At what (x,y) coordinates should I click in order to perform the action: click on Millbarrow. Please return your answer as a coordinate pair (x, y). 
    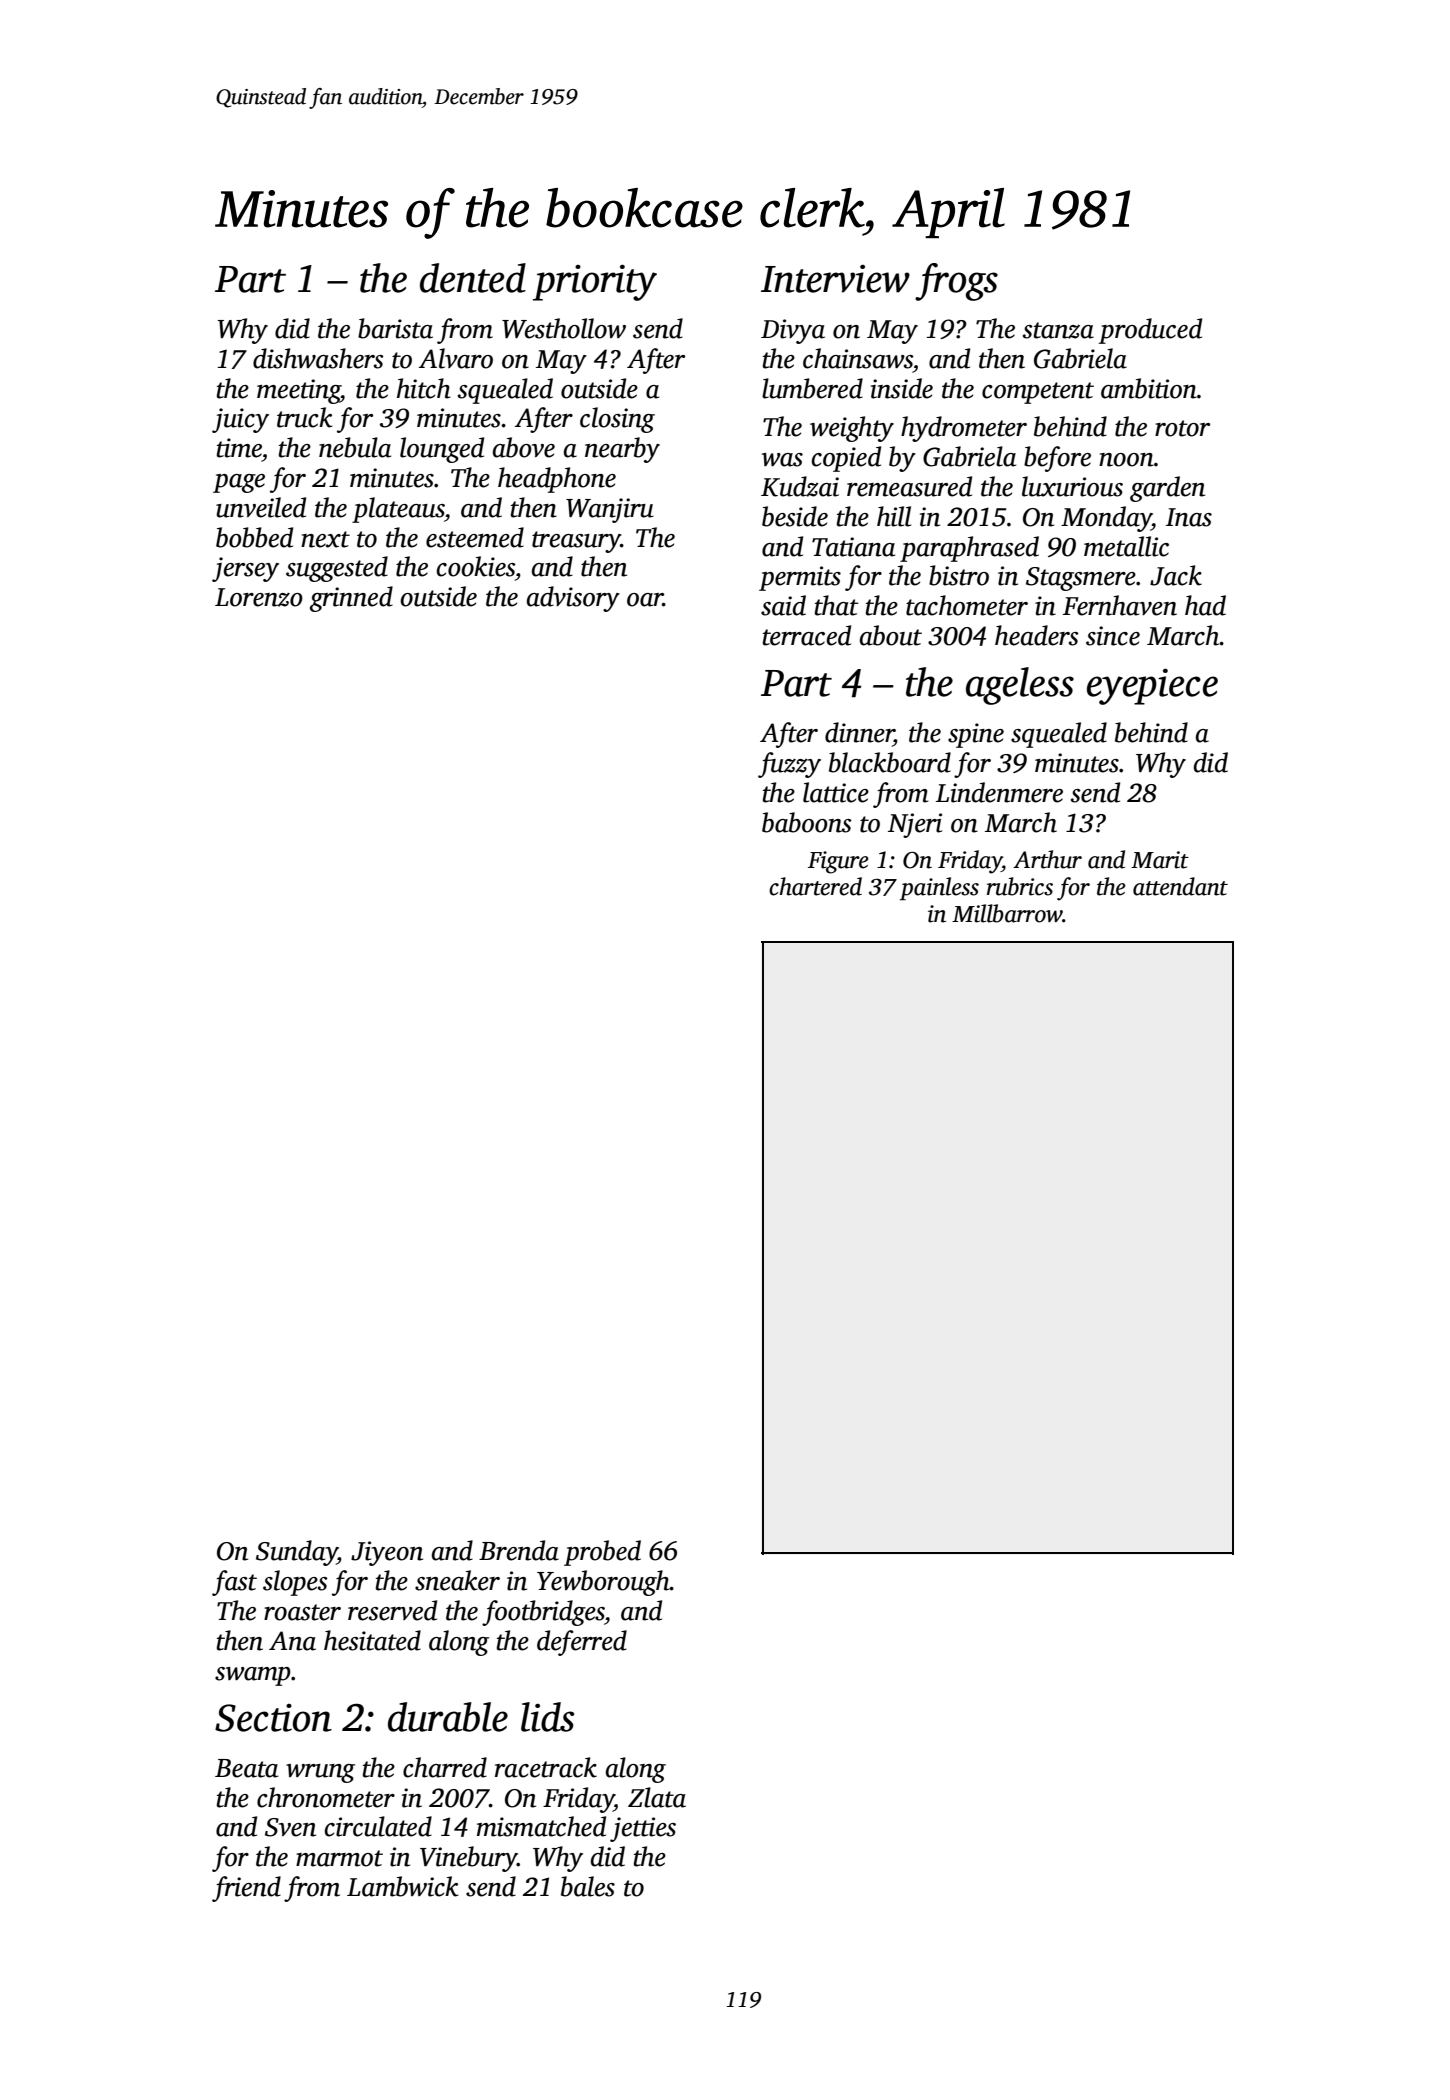
    Looking at the image, I should click on (1007, 913).
